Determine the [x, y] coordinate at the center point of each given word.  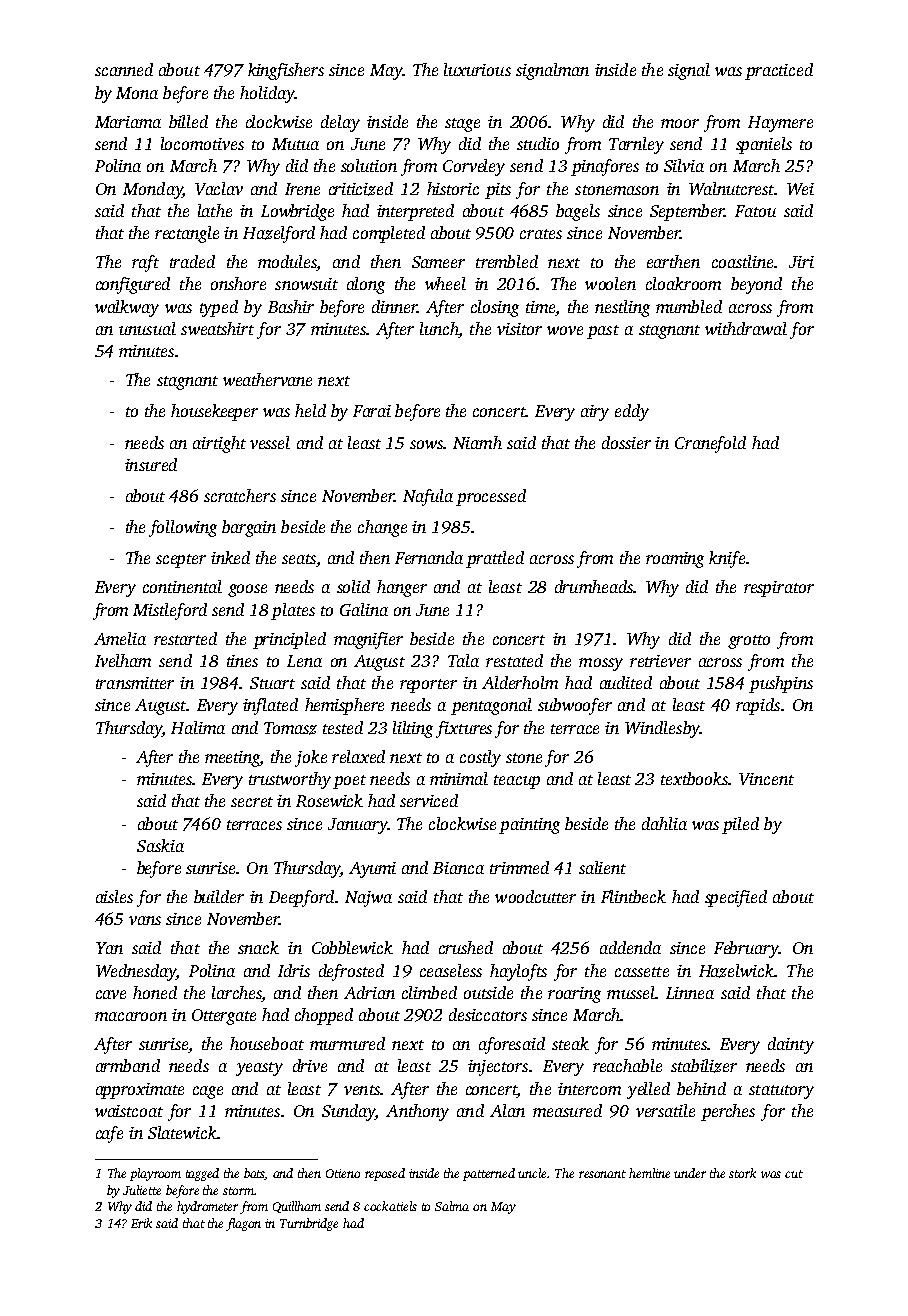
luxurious [477, 69]
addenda [630, 947]
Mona [137, 93]
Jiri [801, 262]
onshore [238, 283]
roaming [675, 560]
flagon [243, 1224]
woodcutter [535, 896]
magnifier [368, 640]
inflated [270, 706]
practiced [779, 71]
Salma [452, 1206]
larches [237, 994]
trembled [507, 261]
